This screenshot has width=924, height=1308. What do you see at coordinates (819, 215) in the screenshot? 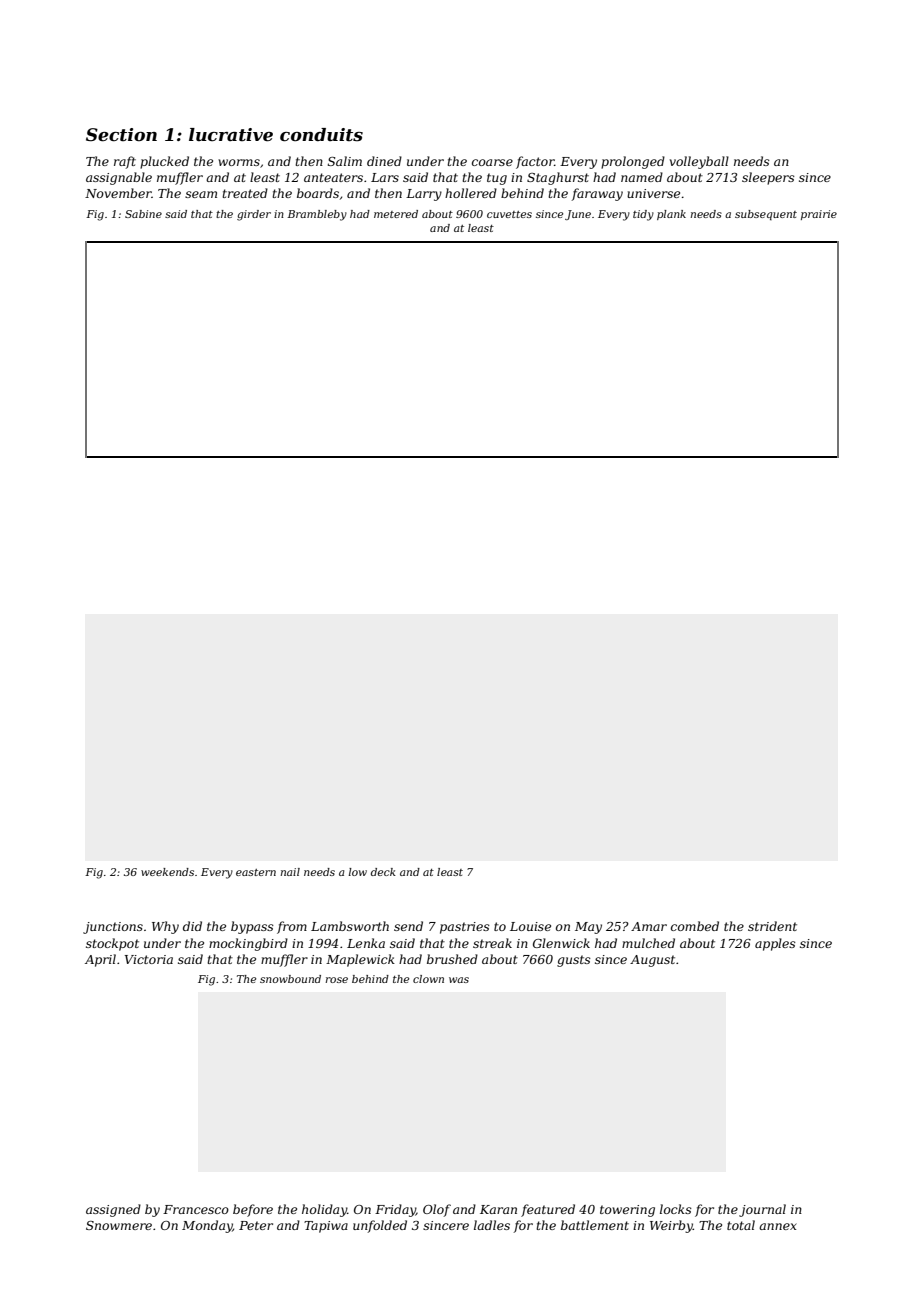
I see `prairie` at bounding box center [819, 215].
